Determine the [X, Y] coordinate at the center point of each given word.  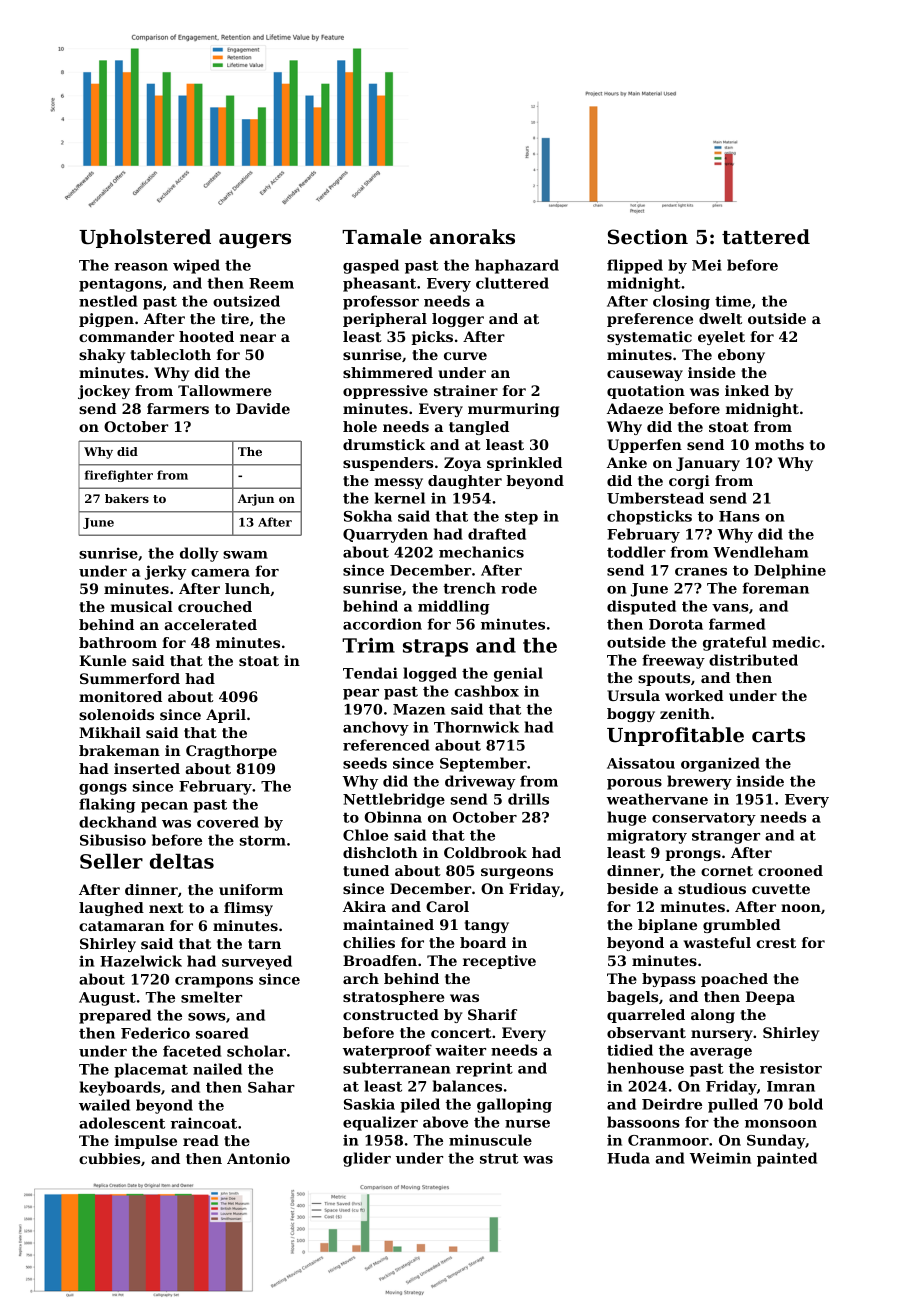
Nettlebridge [394, 800]
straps [435, 648]
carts [778, 736]
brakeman [119, 750]
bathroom [118, 642]
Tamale [382, 237]
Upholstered [145, 238]
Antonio [258, 1158]
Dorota [676, 624]
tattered [766, 237]
